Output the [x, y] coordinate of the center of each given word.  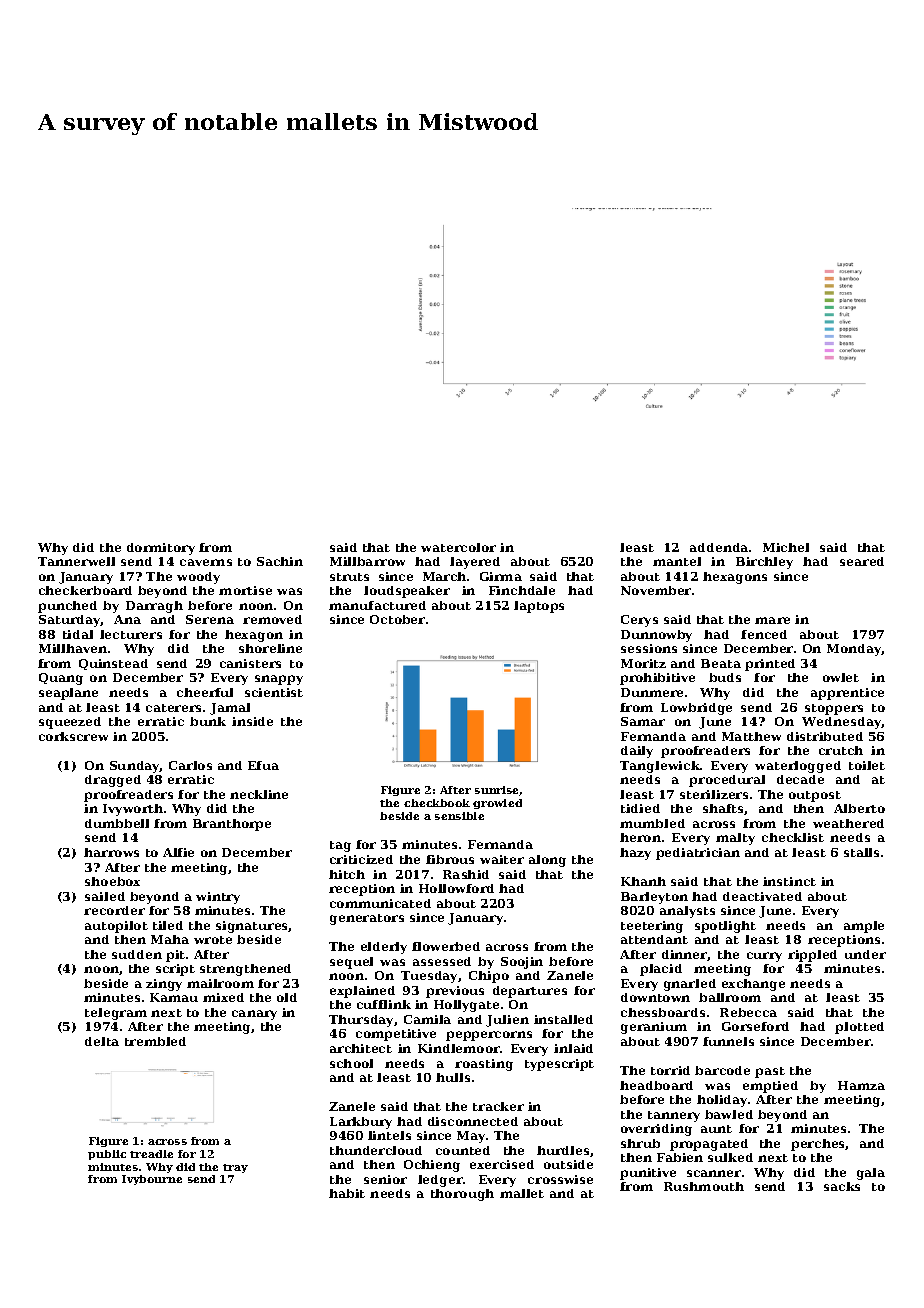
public [107, 1155]
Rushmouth [704, 1186]
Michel [786, 547]
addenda [719, 547]
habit [347, 1193]
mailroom [220, 983]
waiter [502, 859]
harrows [111, 852]
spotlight [725, 927]
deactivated [762, 896]
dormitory [161, 549]
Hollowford [456, 888]
